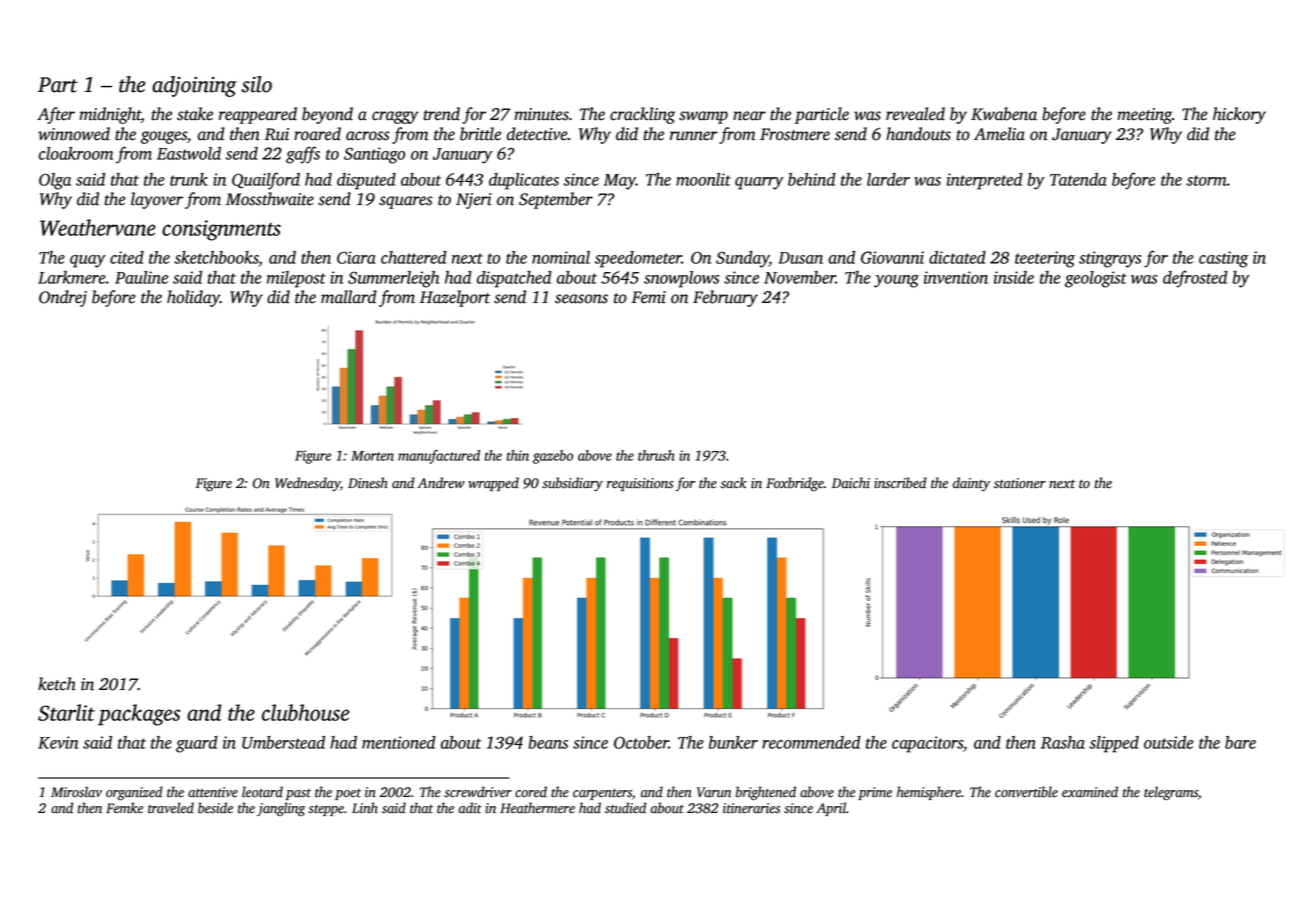  Describe the element at coordinates (470, 808) in the screenshot. I see `adit` at that location.
